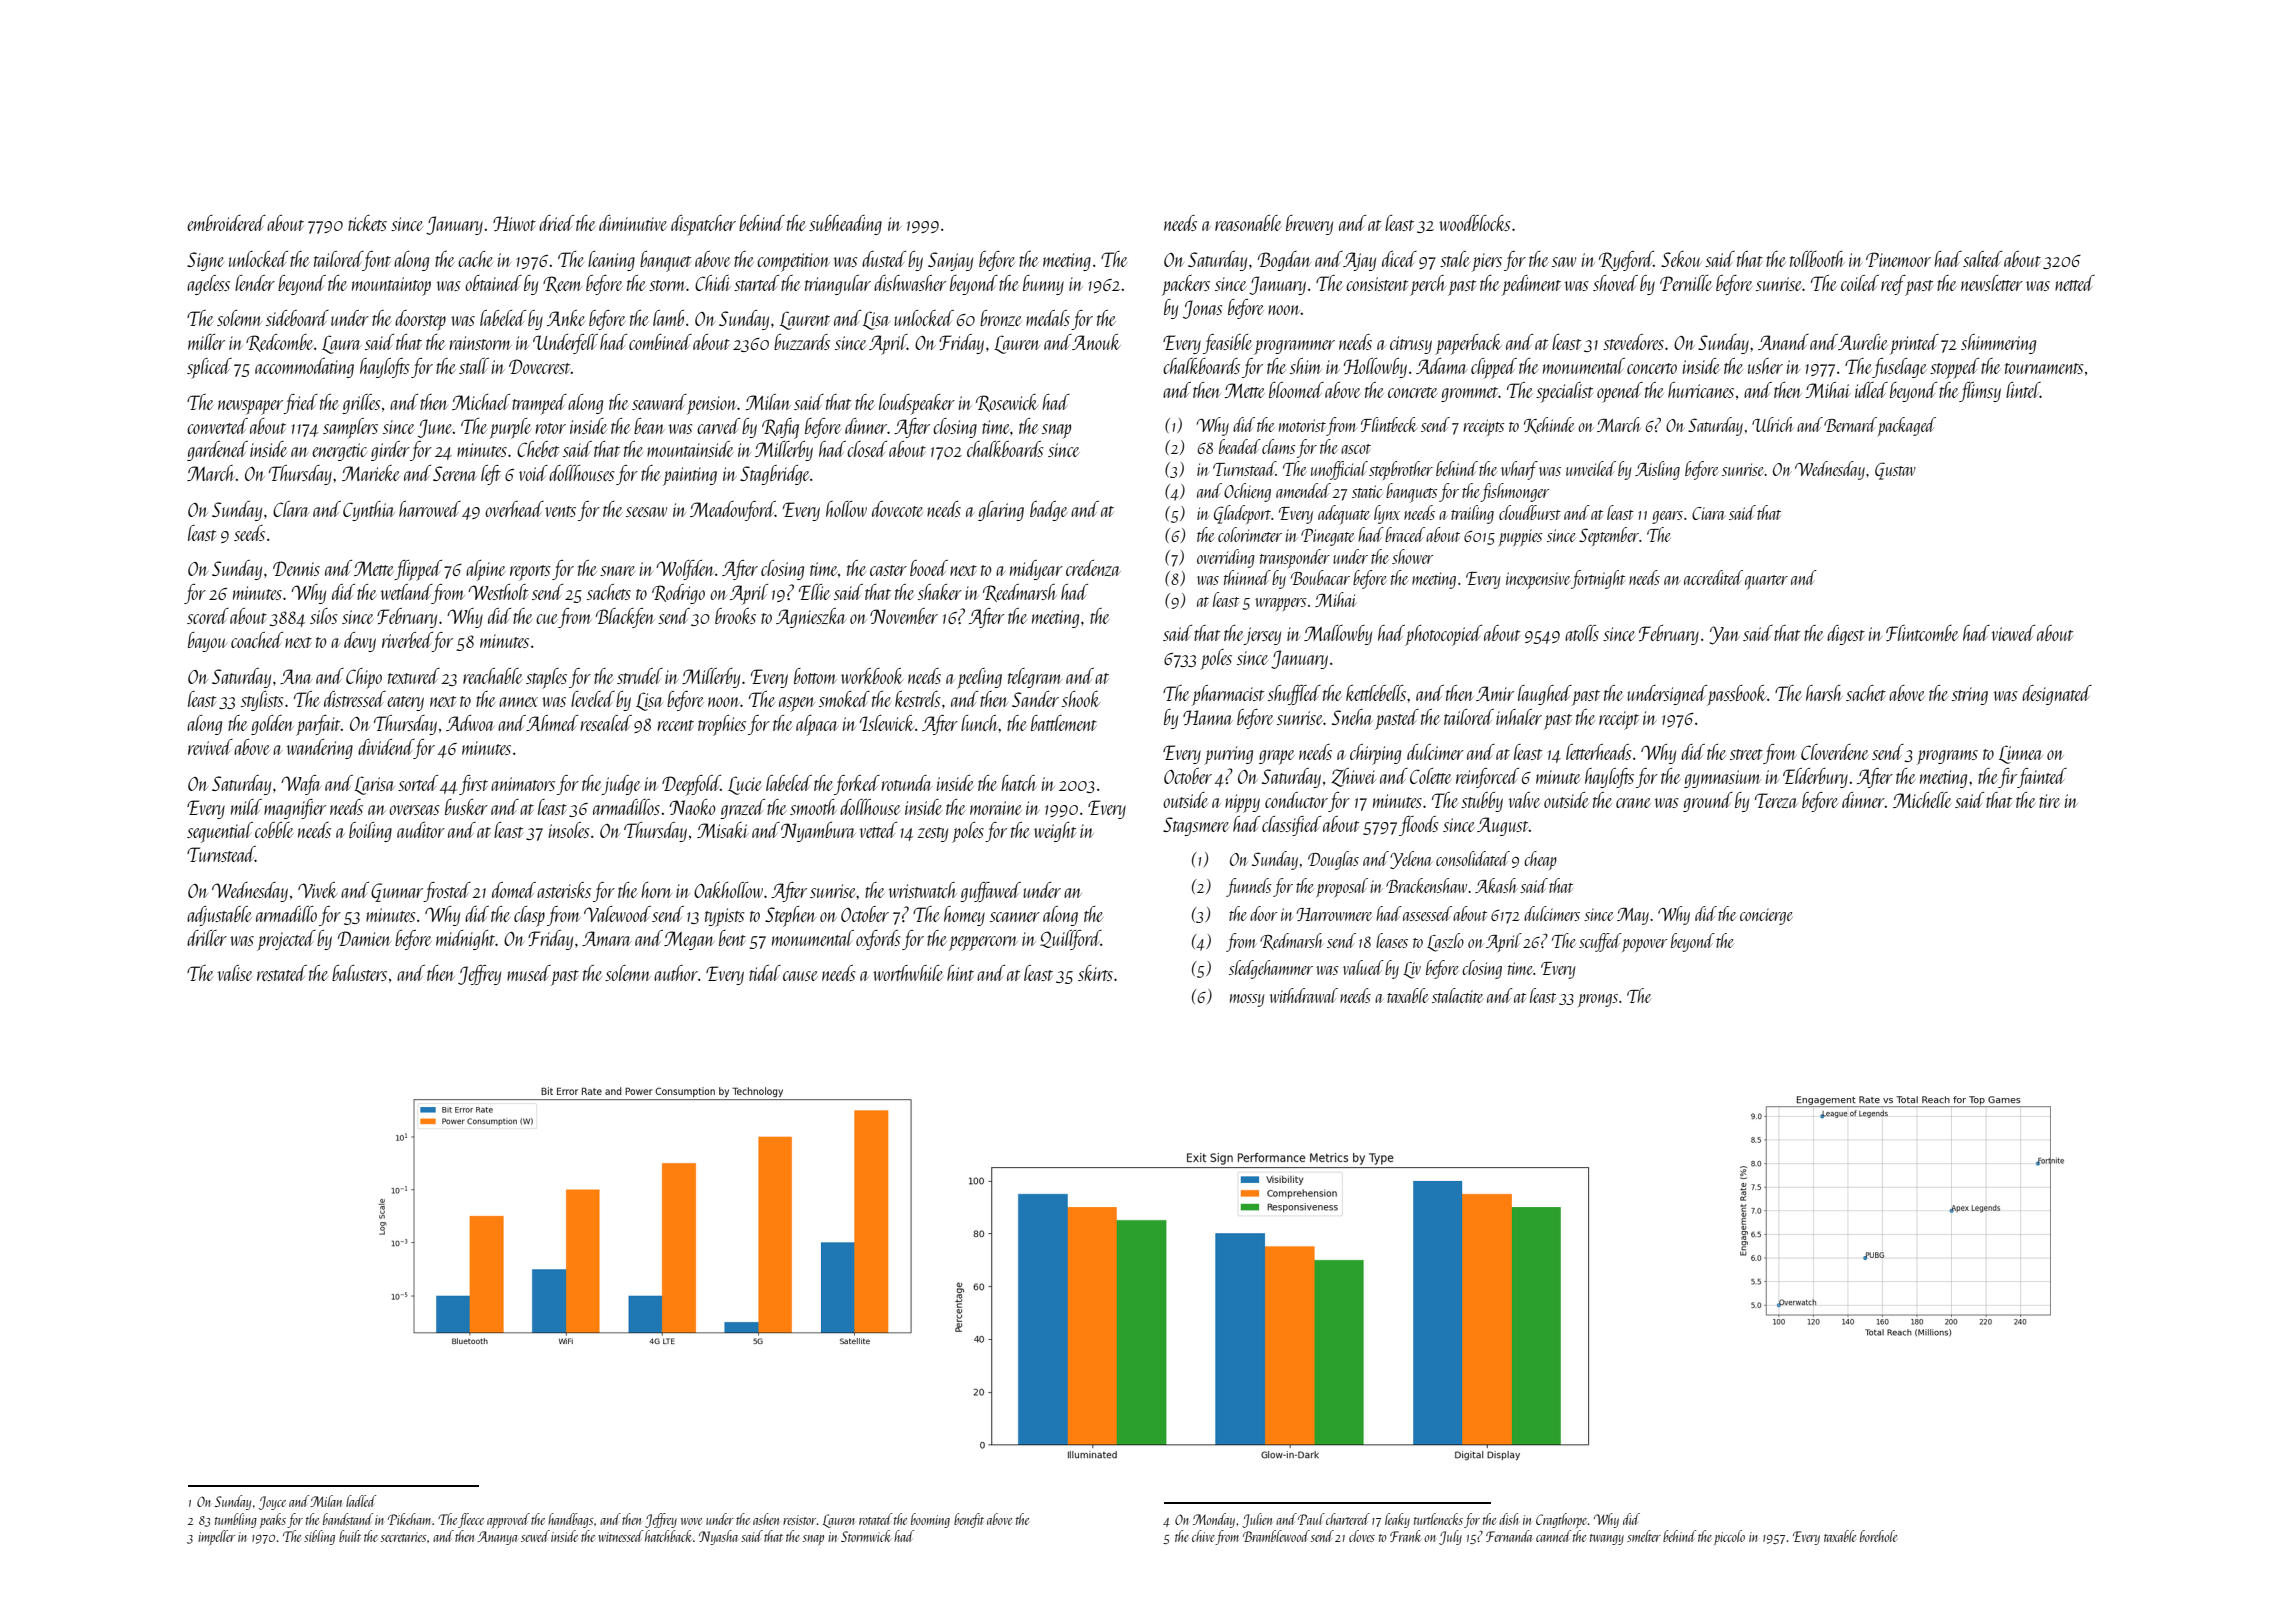  What do you see at coordinates (361, 1501) in the image?
I see `ladled` at bounding box center [361, 1501].
